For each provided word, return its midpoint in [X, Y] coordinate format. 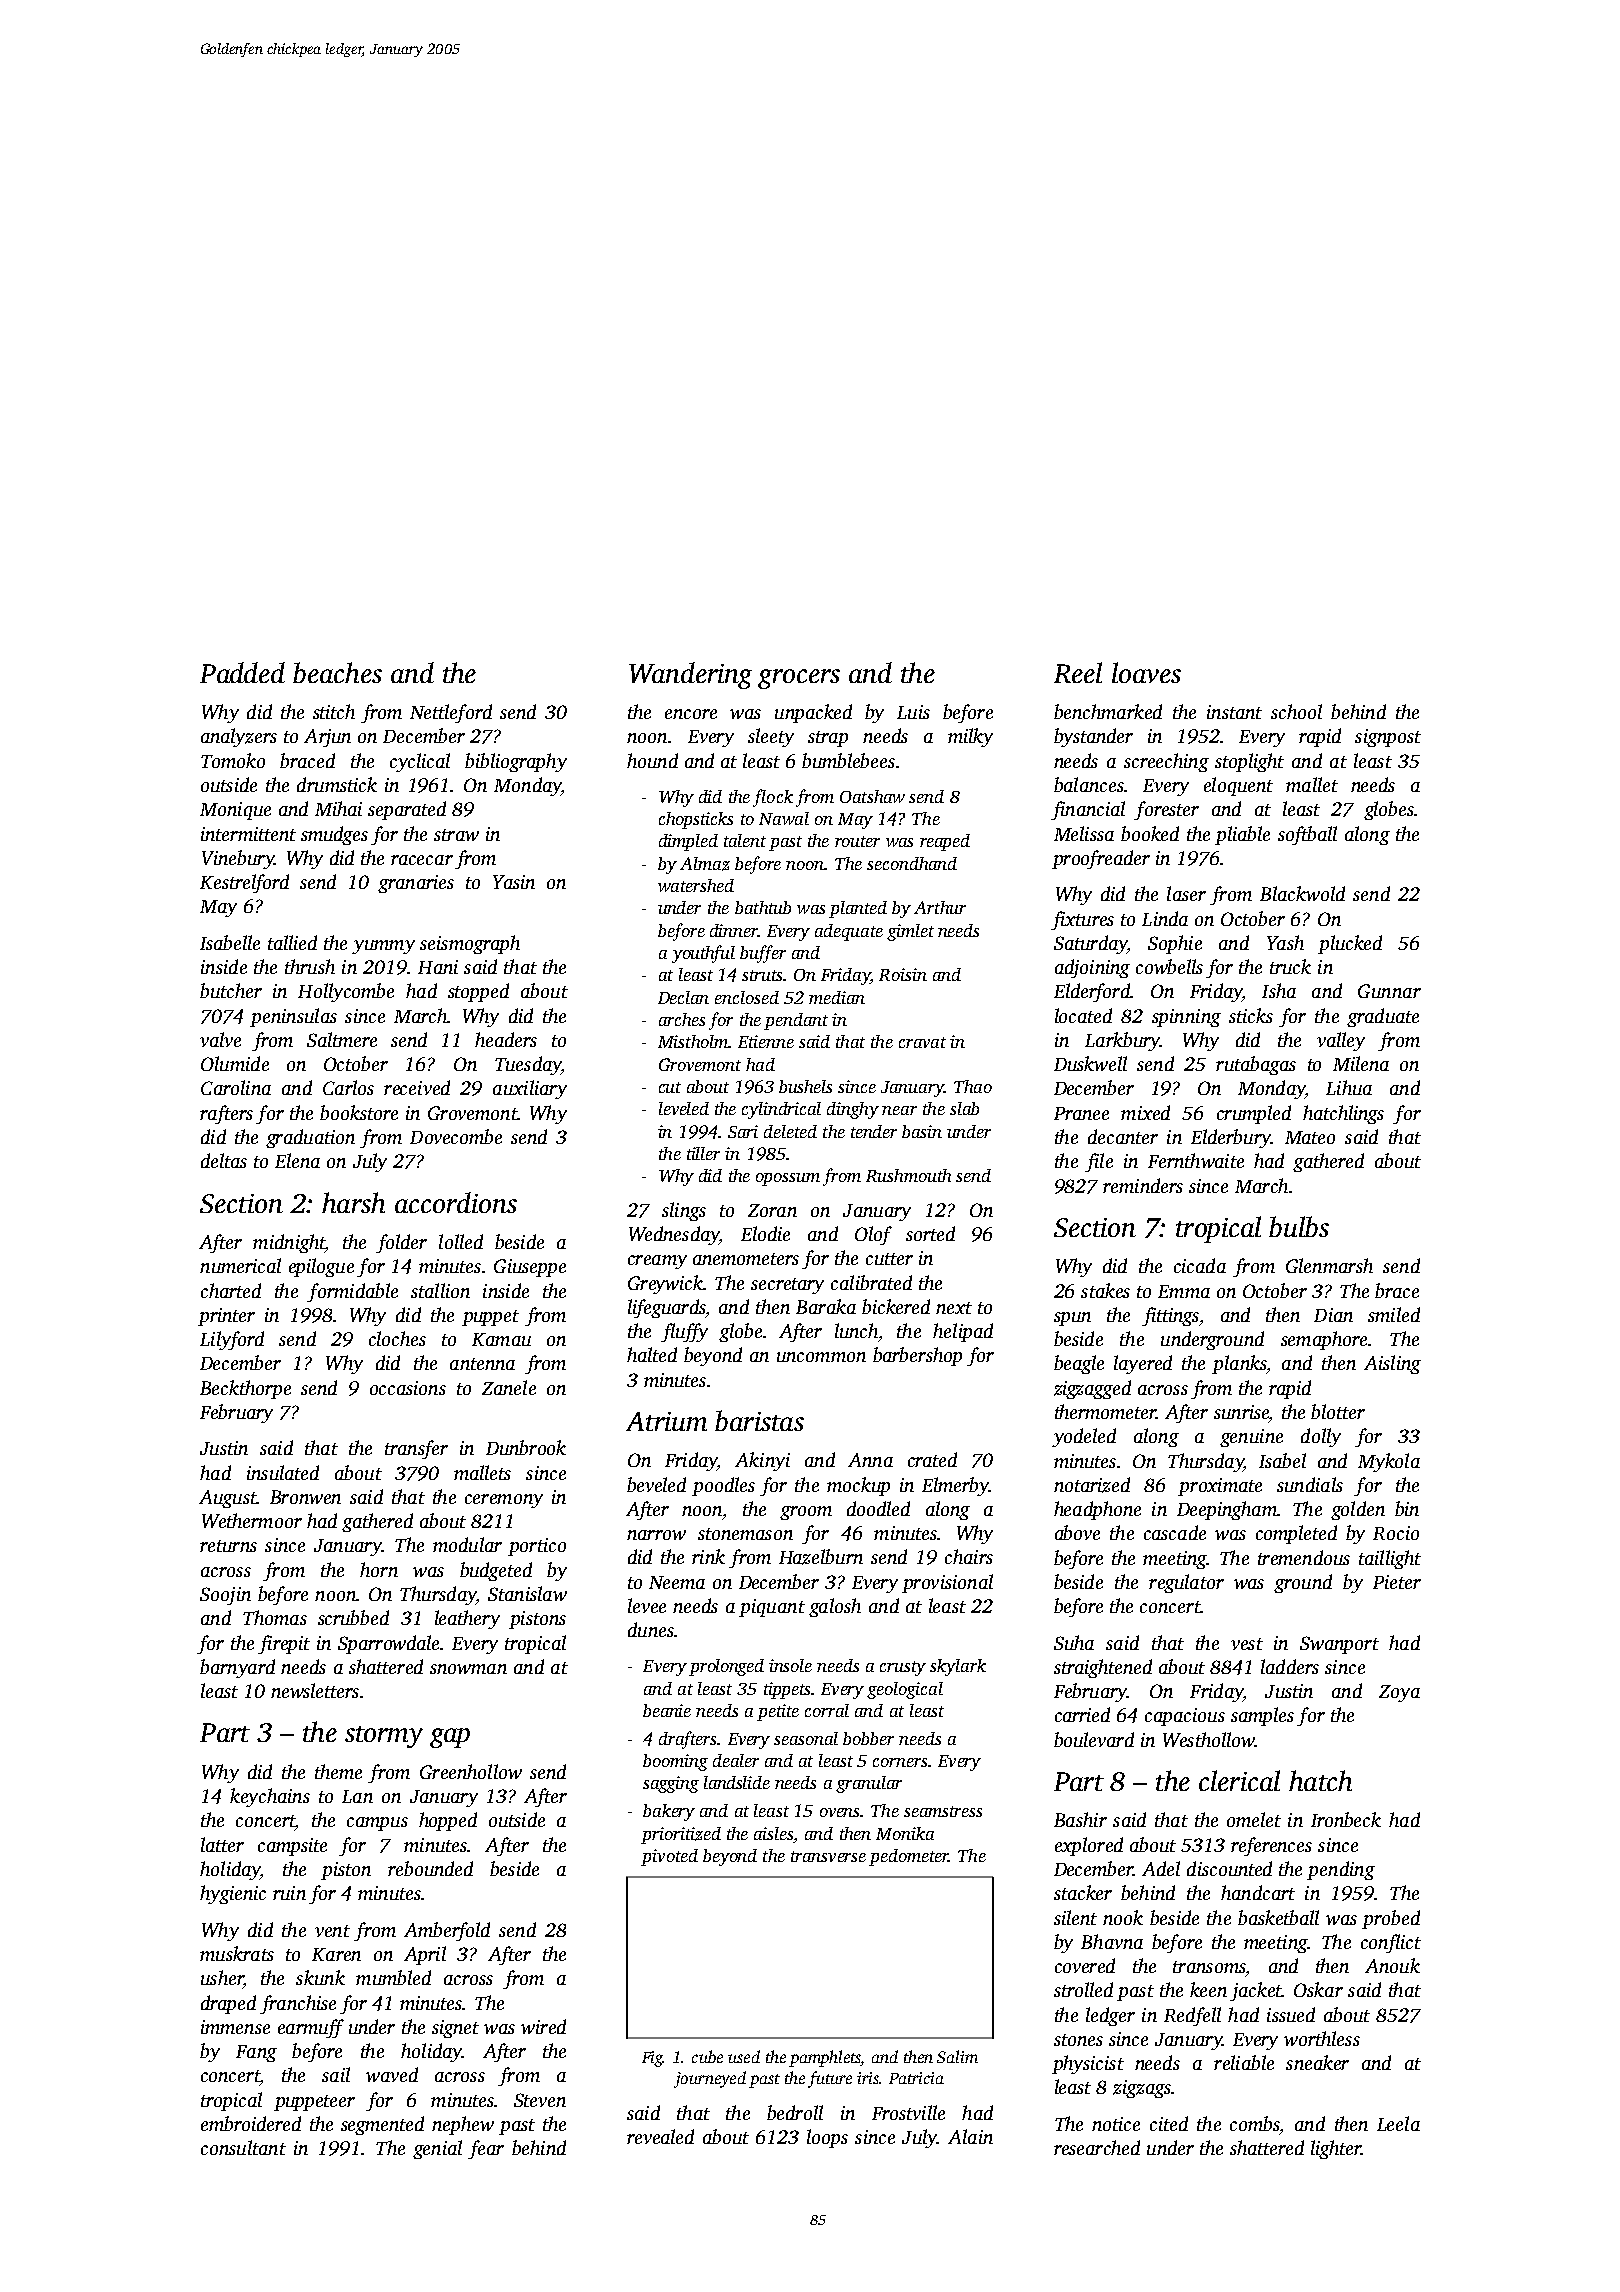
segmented [382, 2125]
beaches [337, 672]
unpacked [813, 713]
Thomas [275, 1617]
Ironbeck [1346, 1819]
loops [827, 2138]
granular [869, 1784]
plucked [1350, 944]
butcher [231, 990]
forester [1166, 810]
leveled [684, 1108]
